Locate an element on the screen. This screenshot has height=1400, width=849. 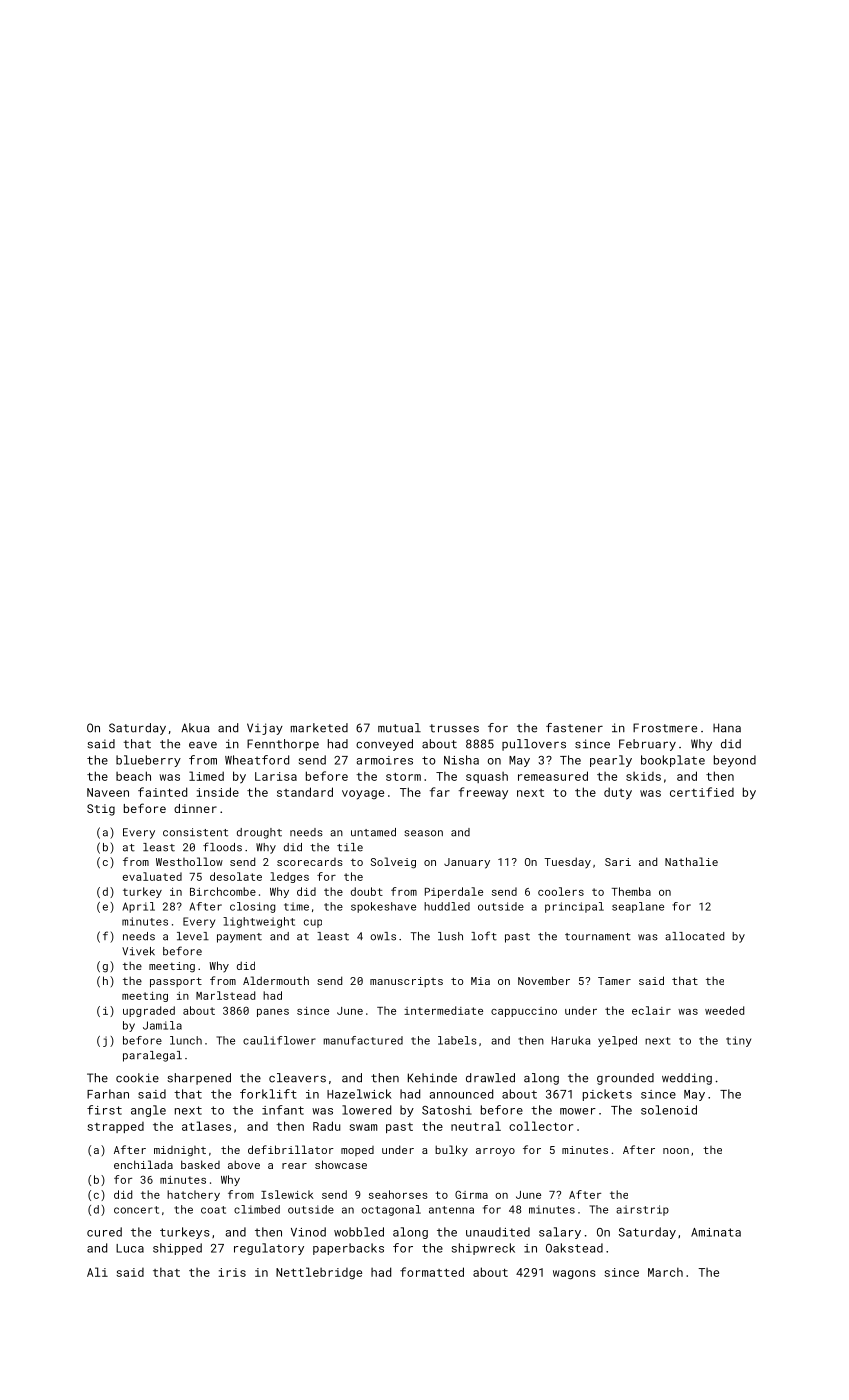
marketed is located at coordinates (319, 728).
